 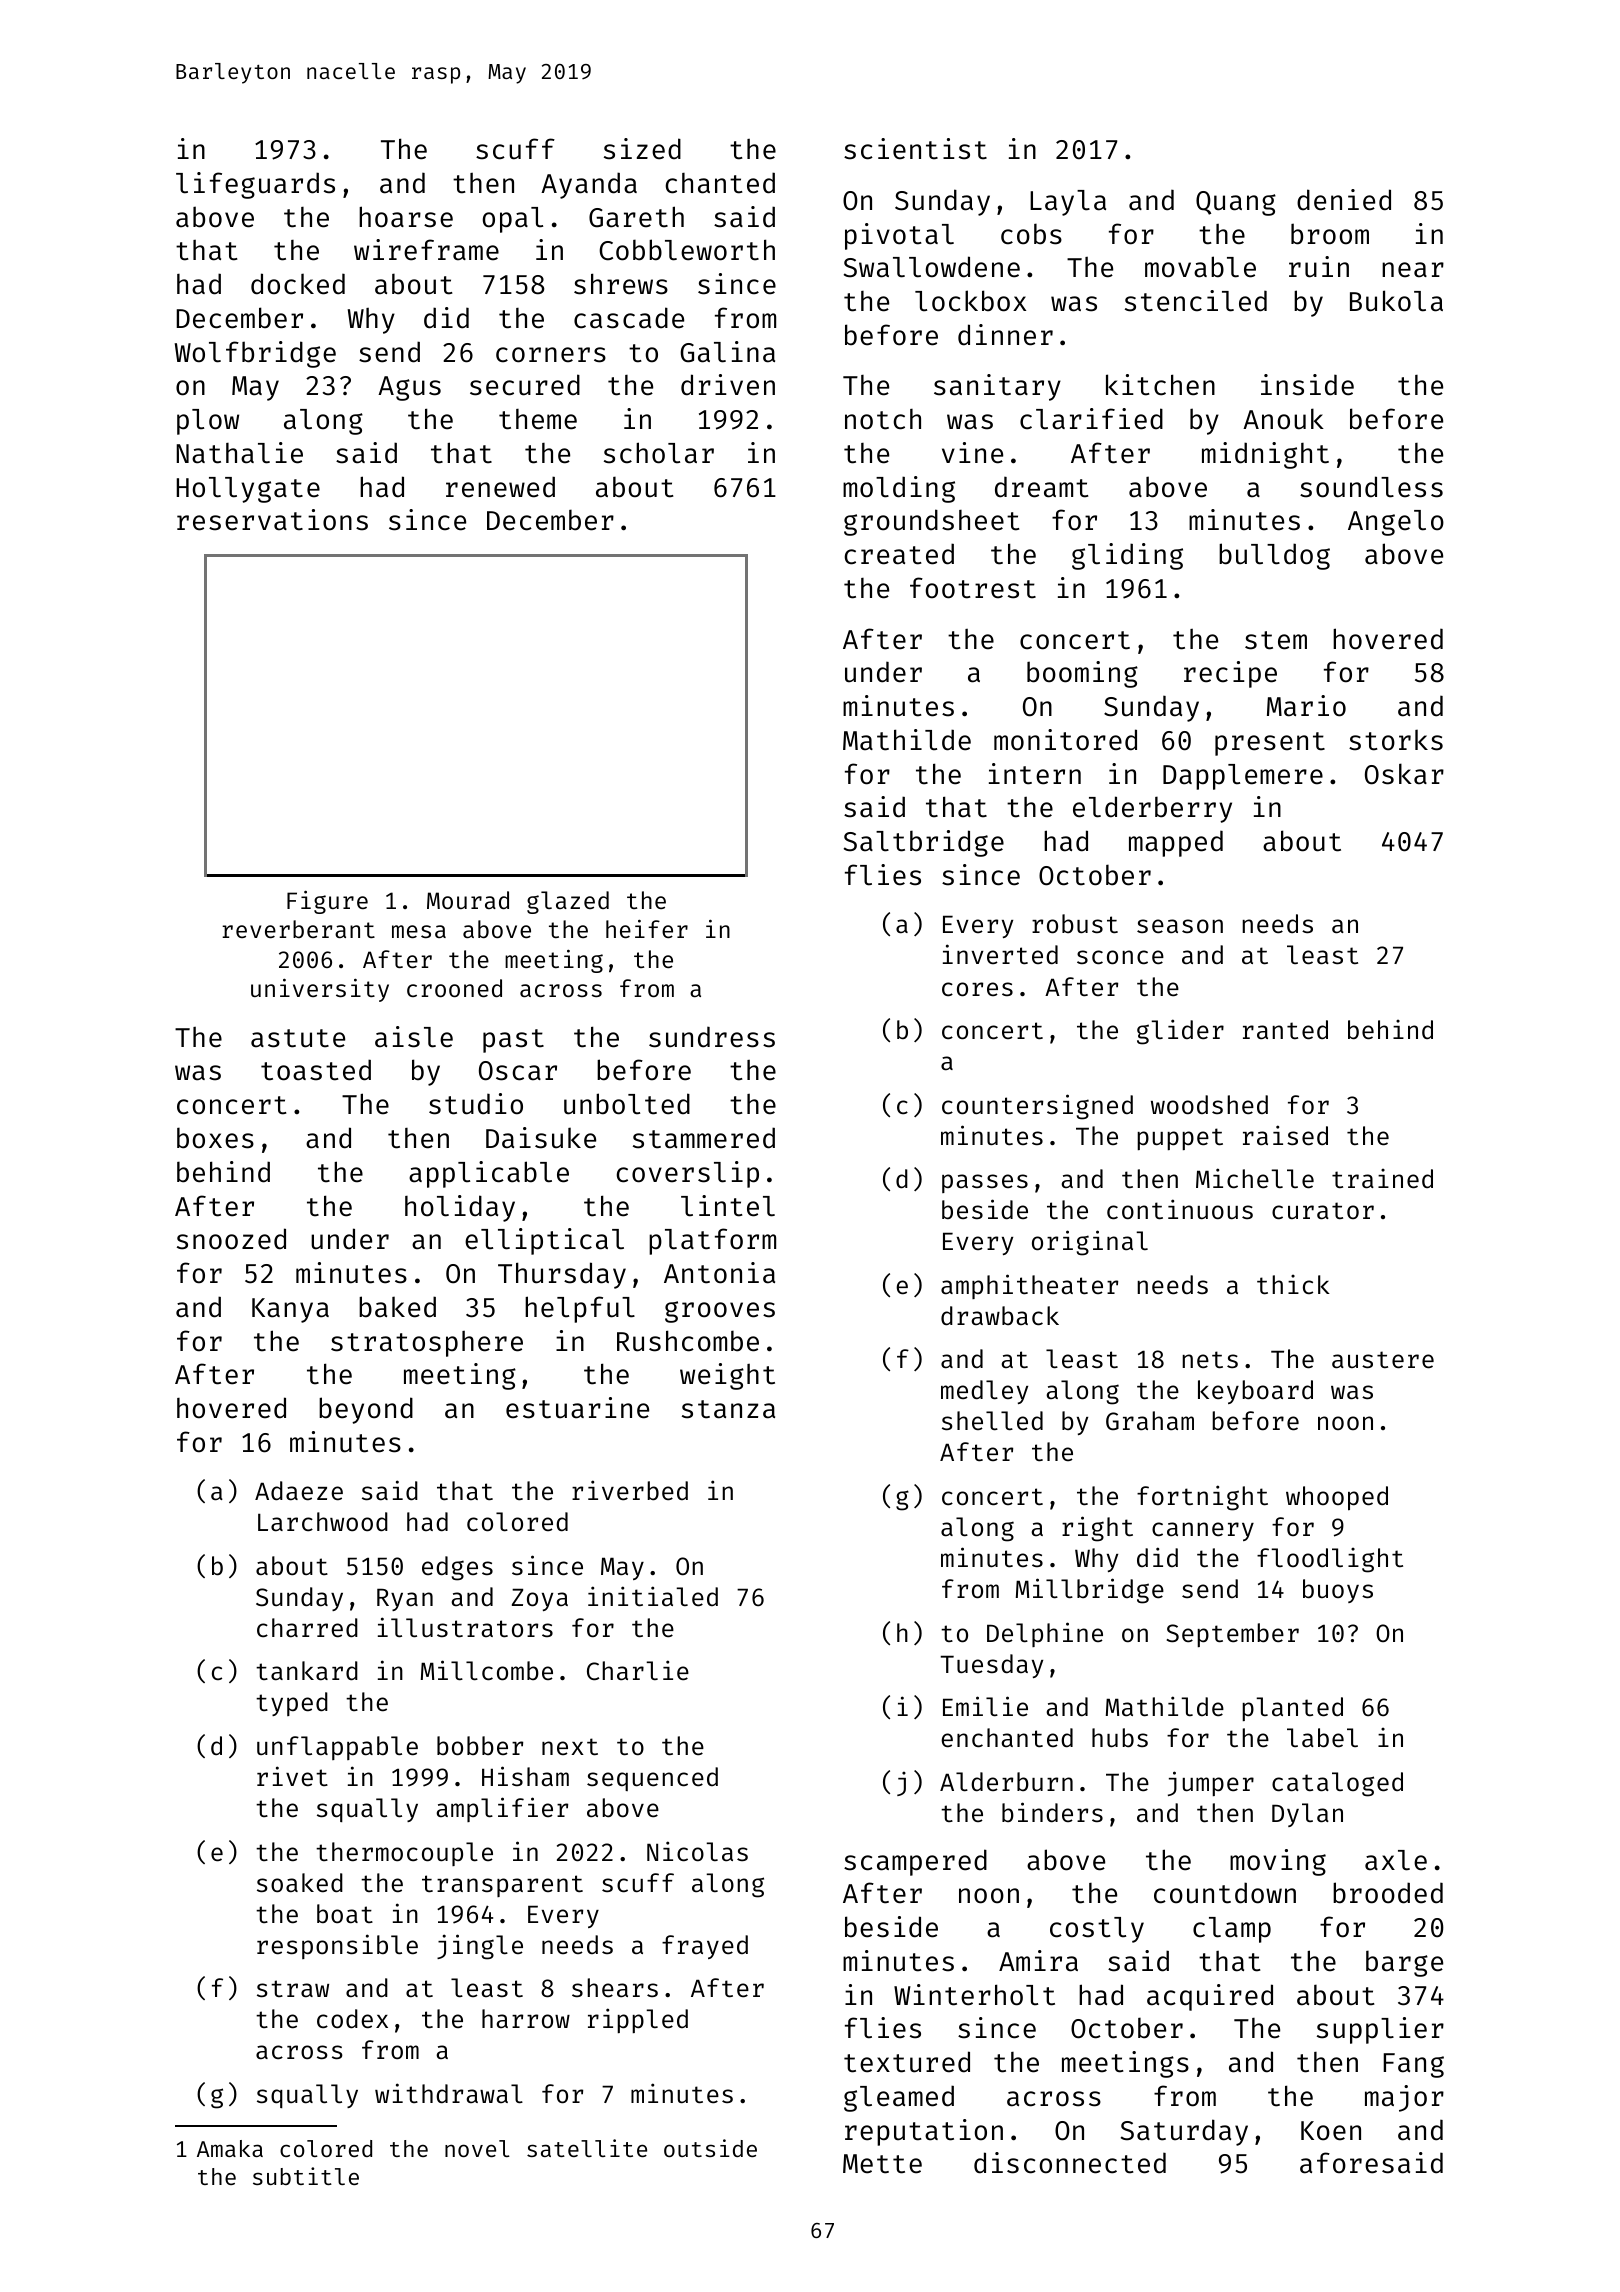 I want to click on denied, so click(x=1344, y=200).
